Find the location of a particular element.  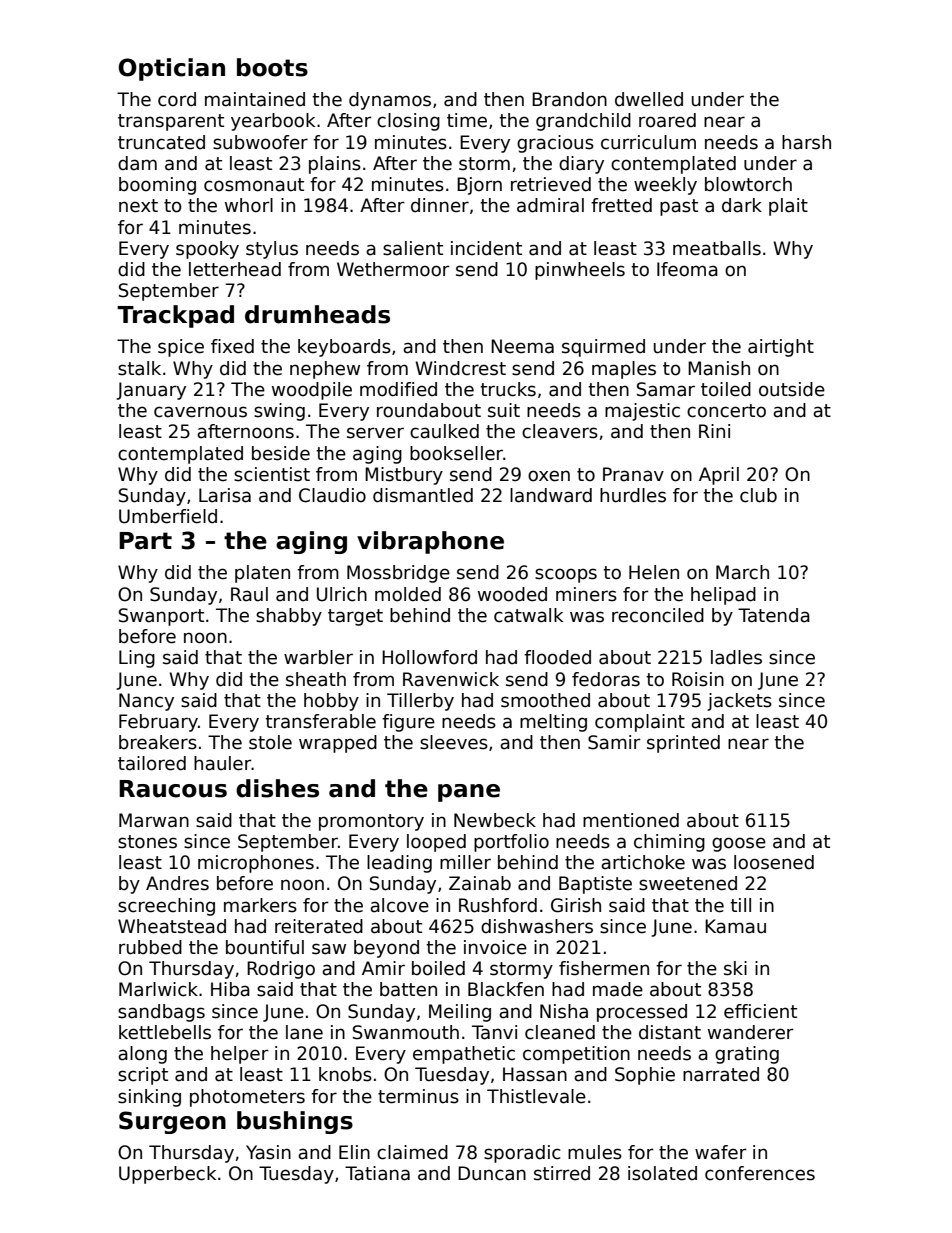

Larisa is located at coordinates (225, 495).
